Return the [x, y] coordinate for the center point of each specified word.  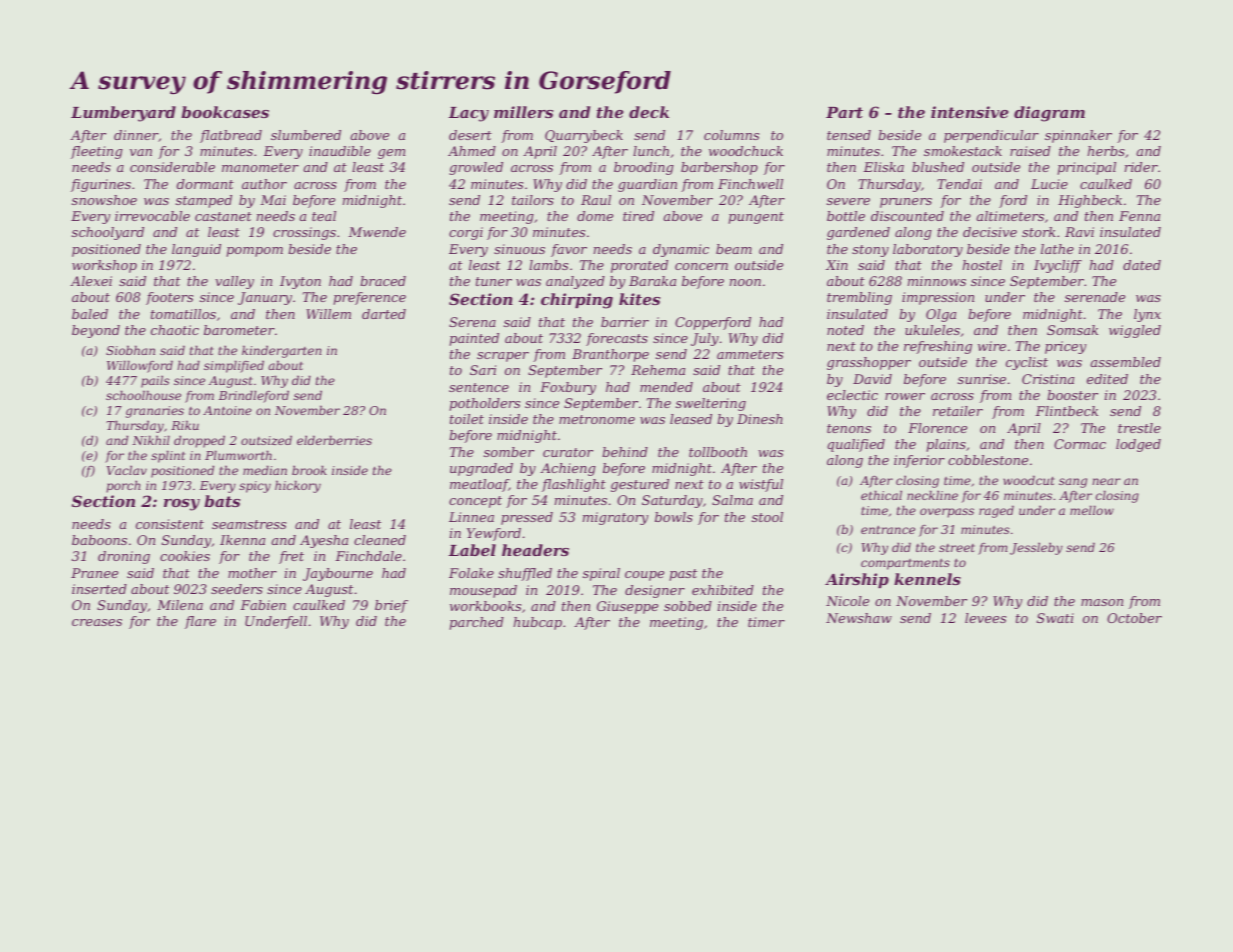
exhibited [723, 590]
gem [391, 154]
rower [905, 396]
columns [731, 135]
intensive [970, 112]
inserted [99, 589]
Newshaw [859, 618]
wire [992, 346]
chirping [577, 301]
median [265, 470]
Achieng [568, 469]
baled [90, 314]
